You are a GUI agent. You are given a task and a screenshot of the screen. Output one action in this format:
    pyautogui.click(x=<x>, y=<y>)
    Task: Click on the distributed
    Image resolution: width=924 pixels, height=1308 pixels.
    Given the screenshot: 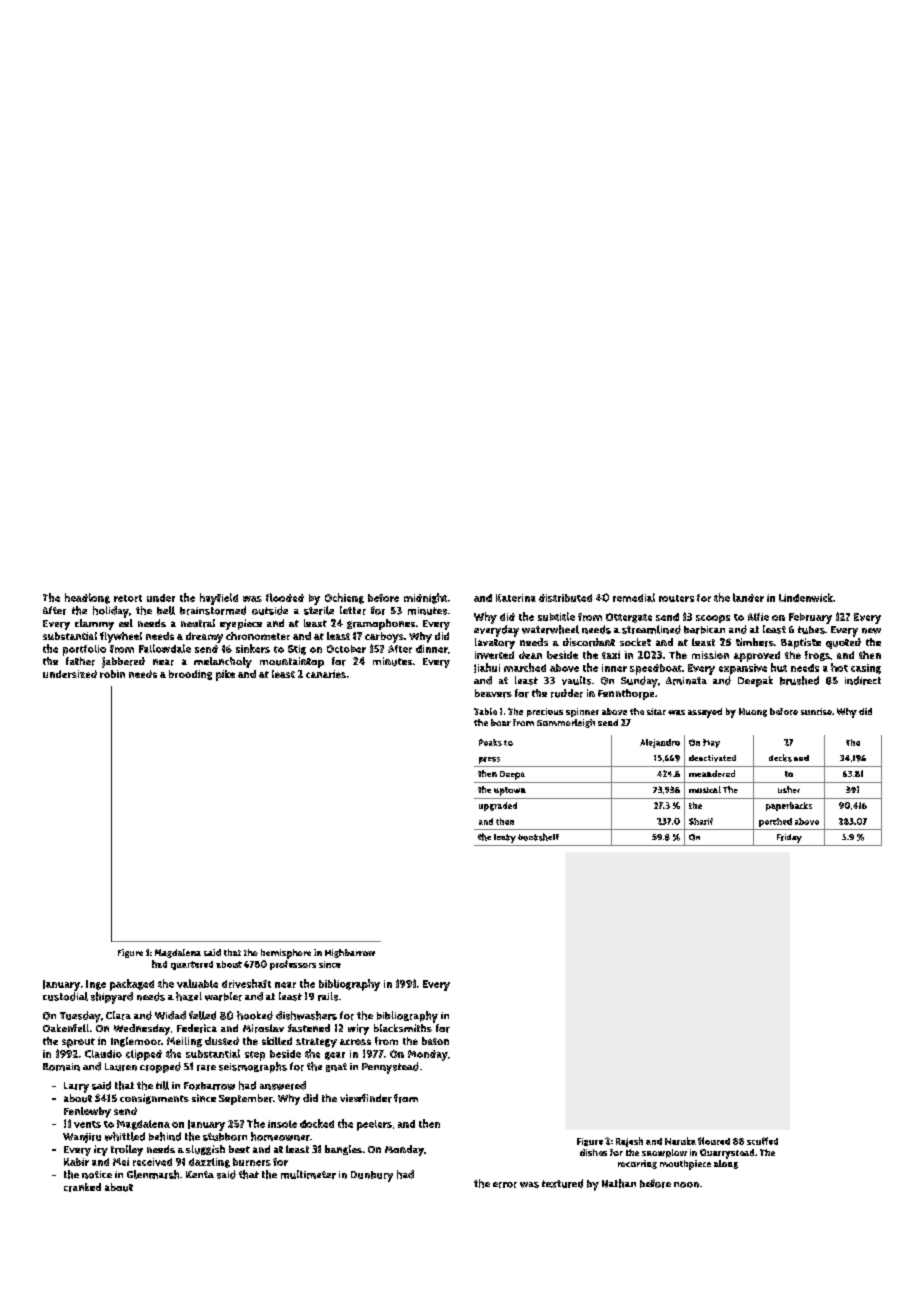 What is the action you would take?
    pyautogui.click(x=565, y=598)
